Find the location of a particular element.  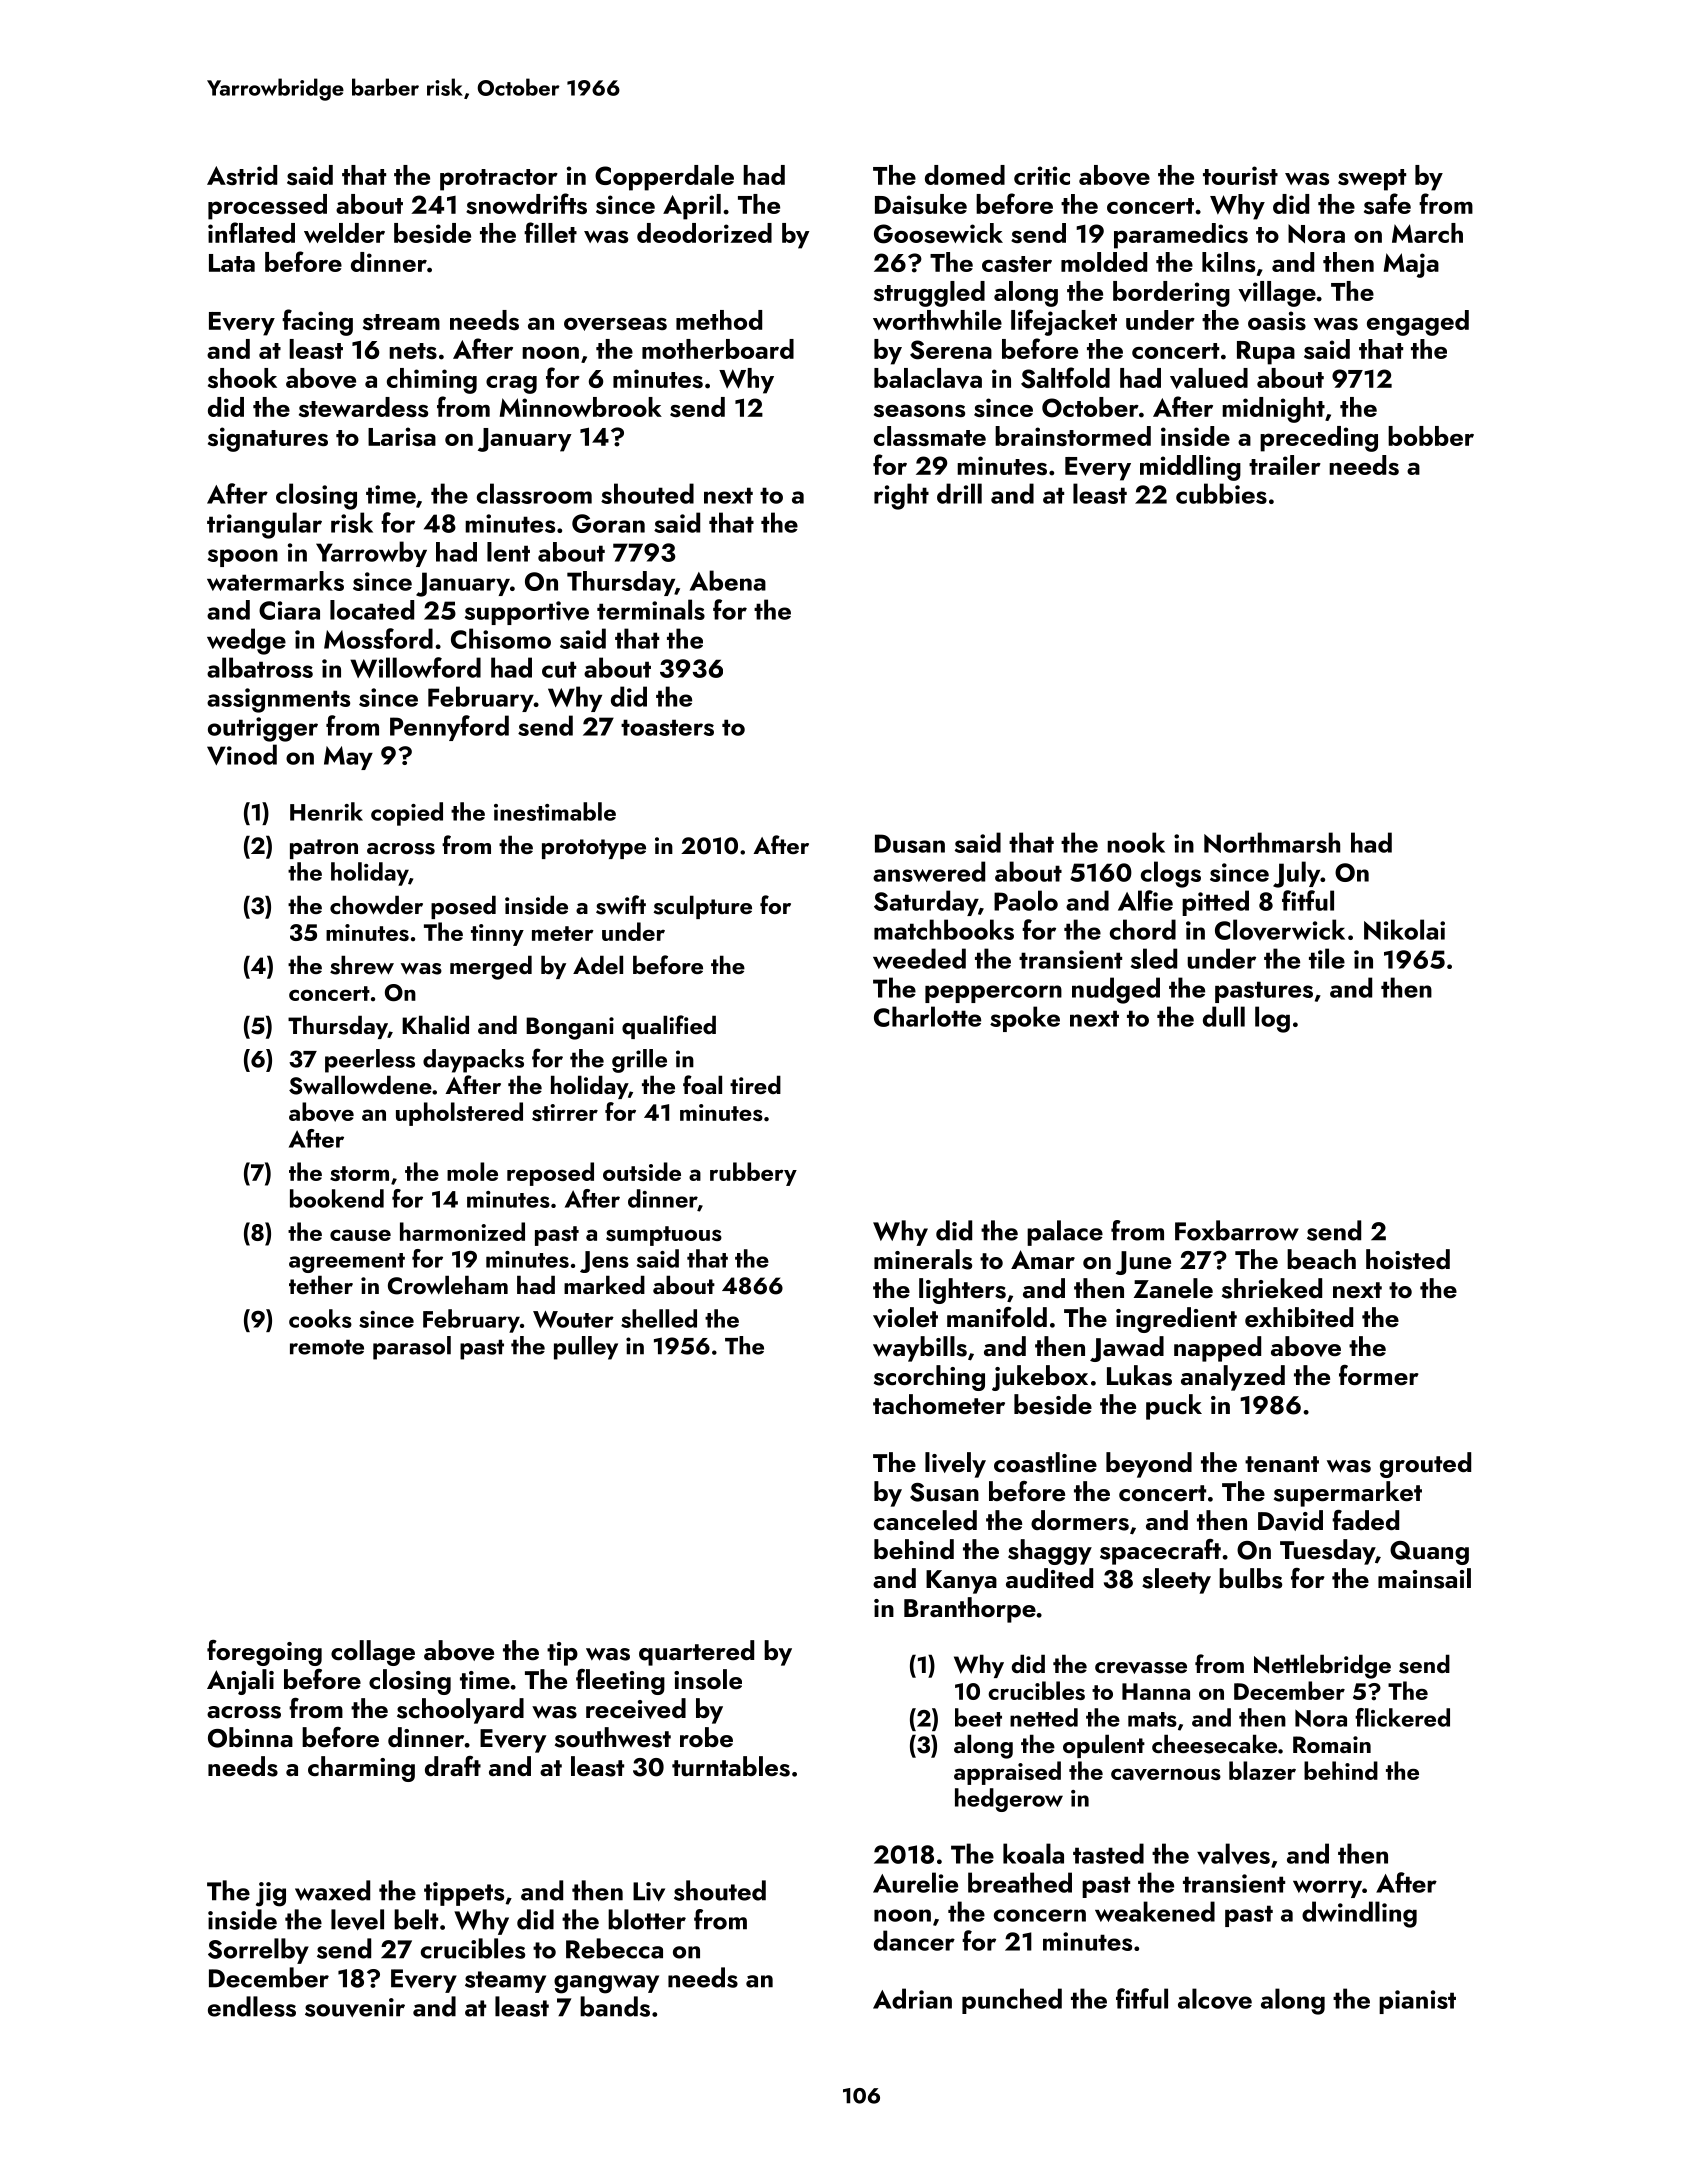

Northmarsh is located at coordinates (1272, 842).
